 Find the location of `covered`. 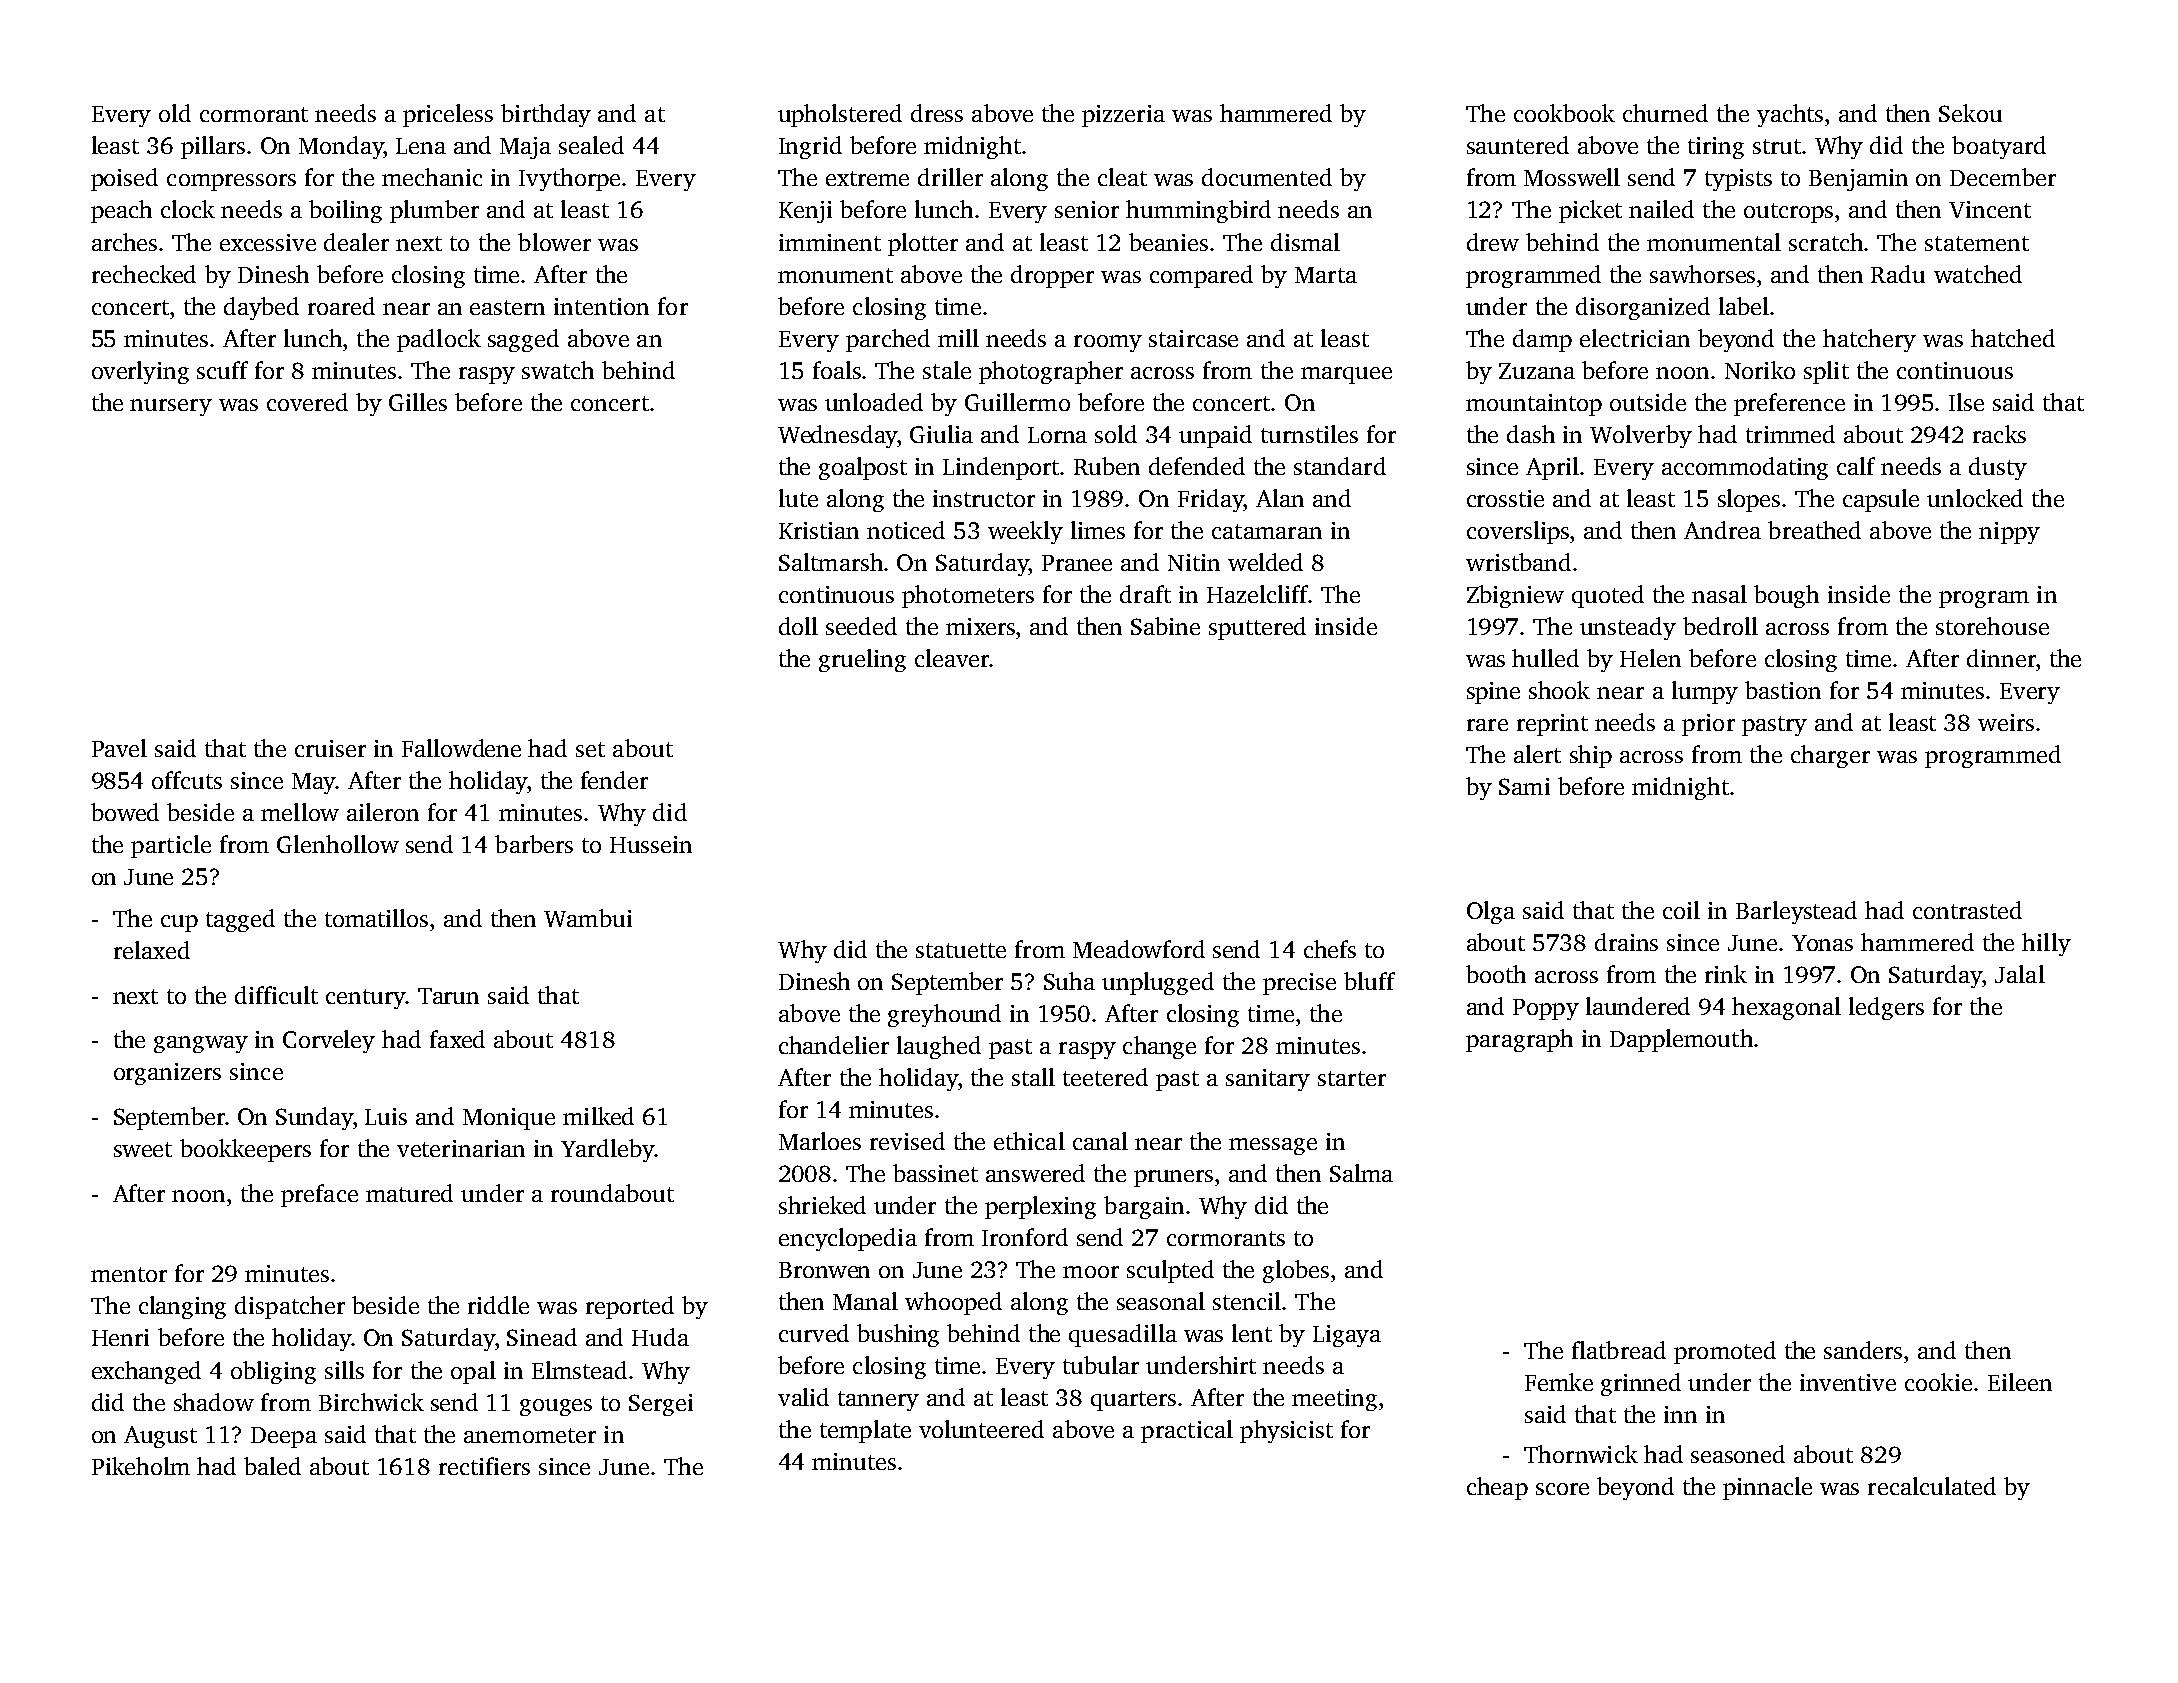

covered is located at coordinates (307, 402).
